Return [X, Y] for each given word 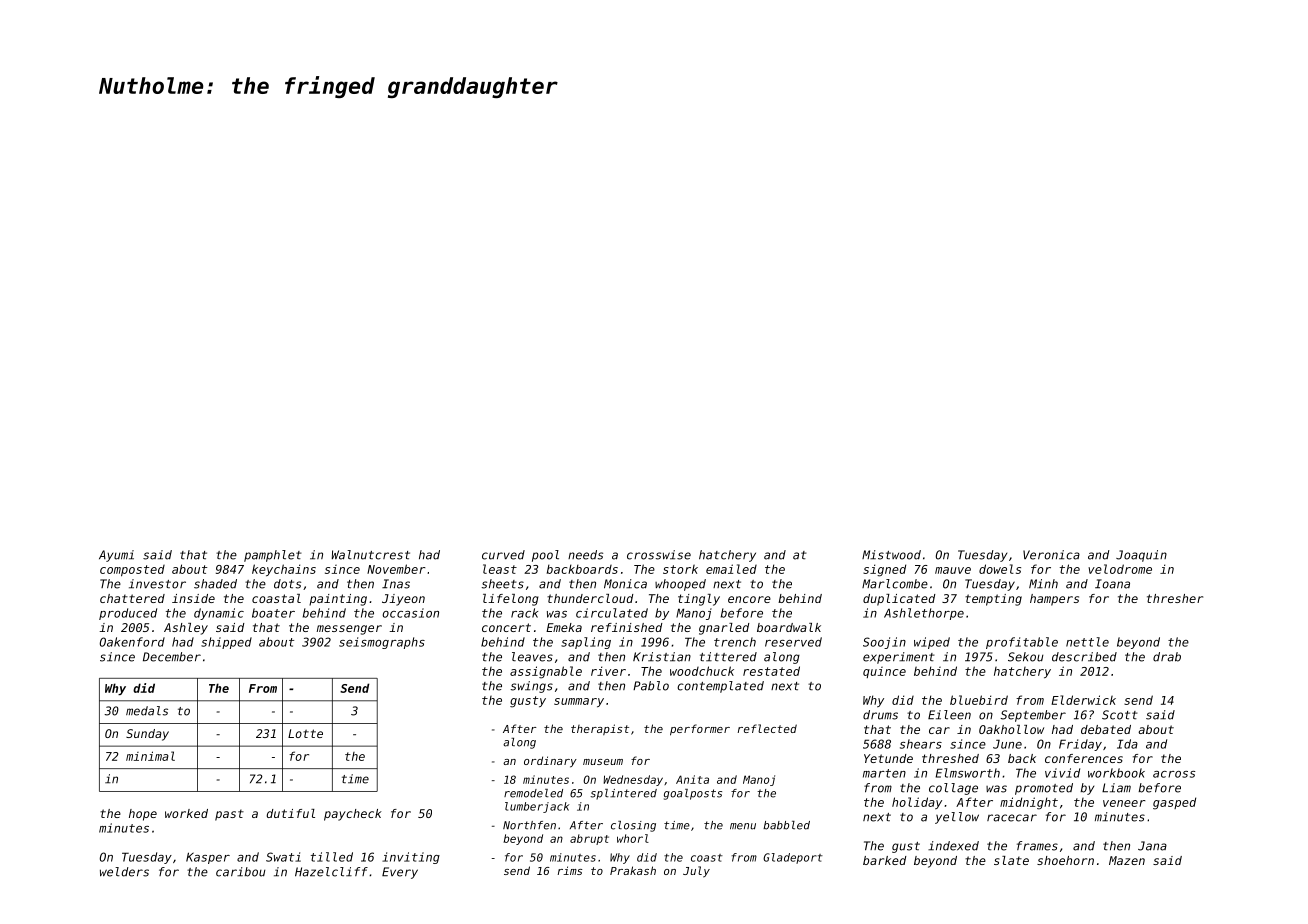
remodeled [533, 793]
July [696, 872]
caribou [241, 872]
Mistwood [891, 555]
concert [506, 627]
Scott [1120, 715]
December [172, 657]
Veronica [1051, 555]
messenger [349, 630]
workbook [1116, 773]
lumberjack [537, 807]
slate [1011, 860]
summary [579, 702]
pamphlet [273, 556]
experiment [899, 658]
